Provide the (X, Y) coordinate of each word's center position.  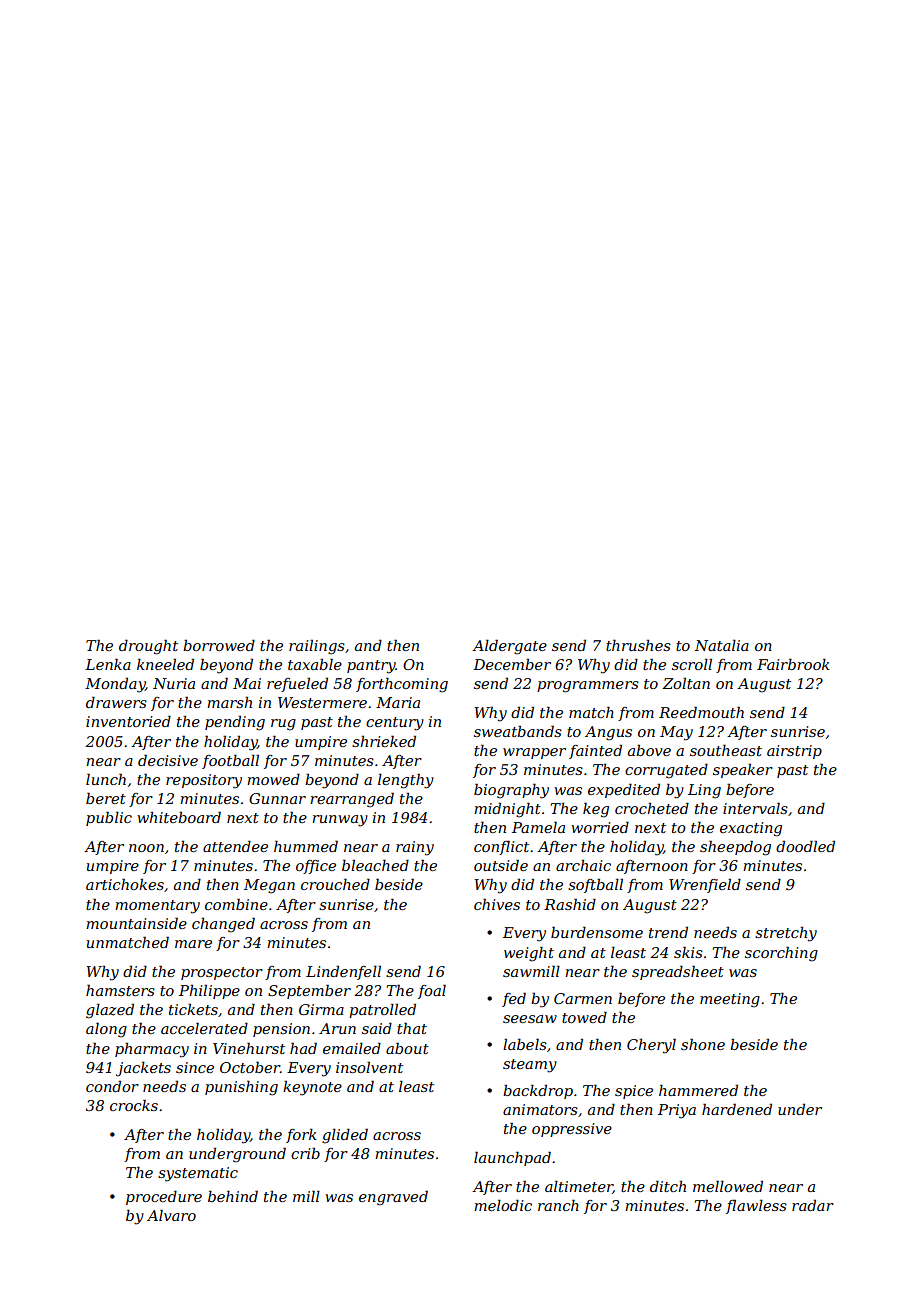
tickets (193, 1009)
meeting (730, 1000)
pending (235, 723)
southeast (726, 750)
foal (432, 991)
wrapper (534, 753)
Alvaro (171, 1215)
